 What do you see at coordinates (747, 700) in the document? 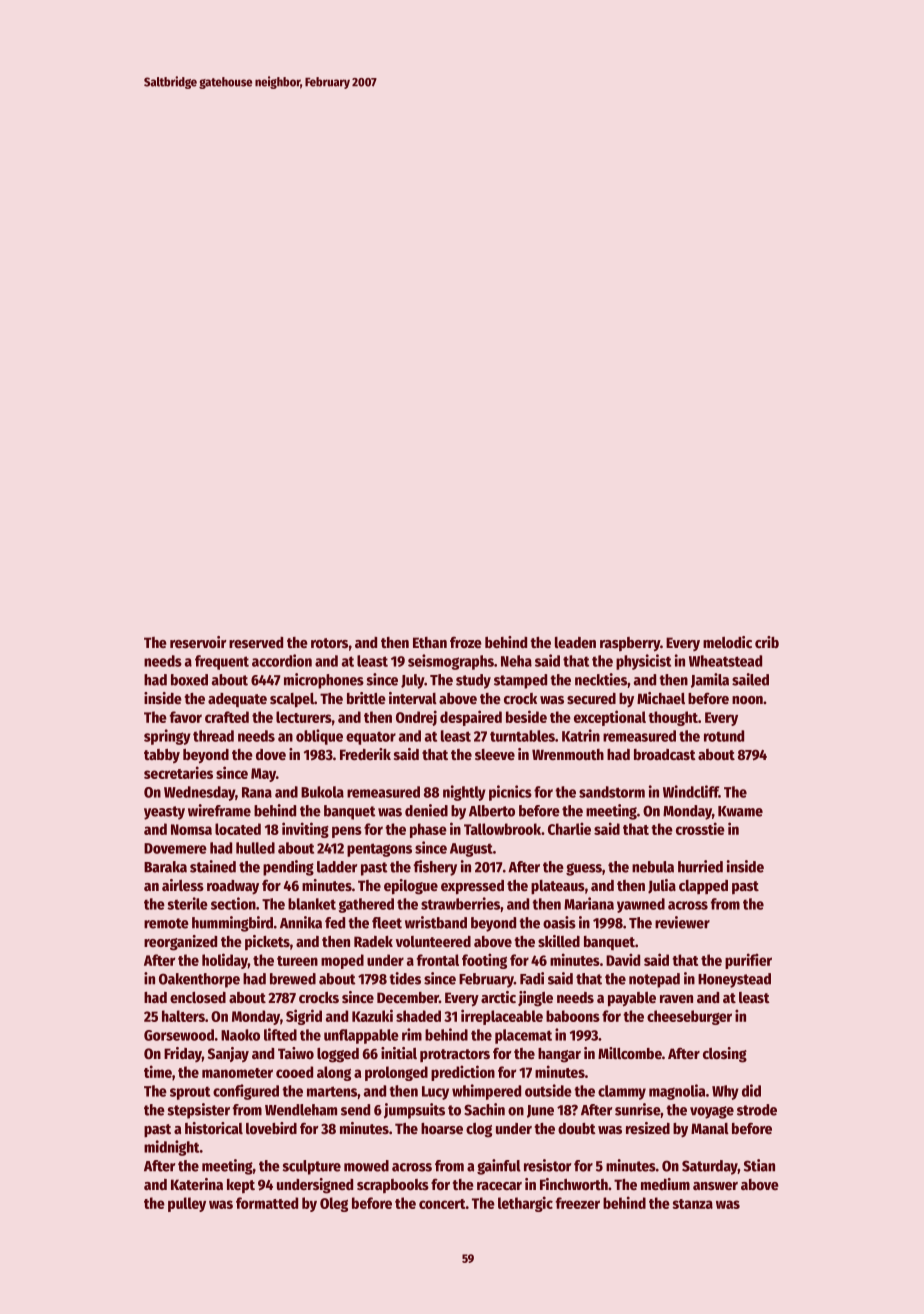
I see `noon` at bounding box center [747, 700].
